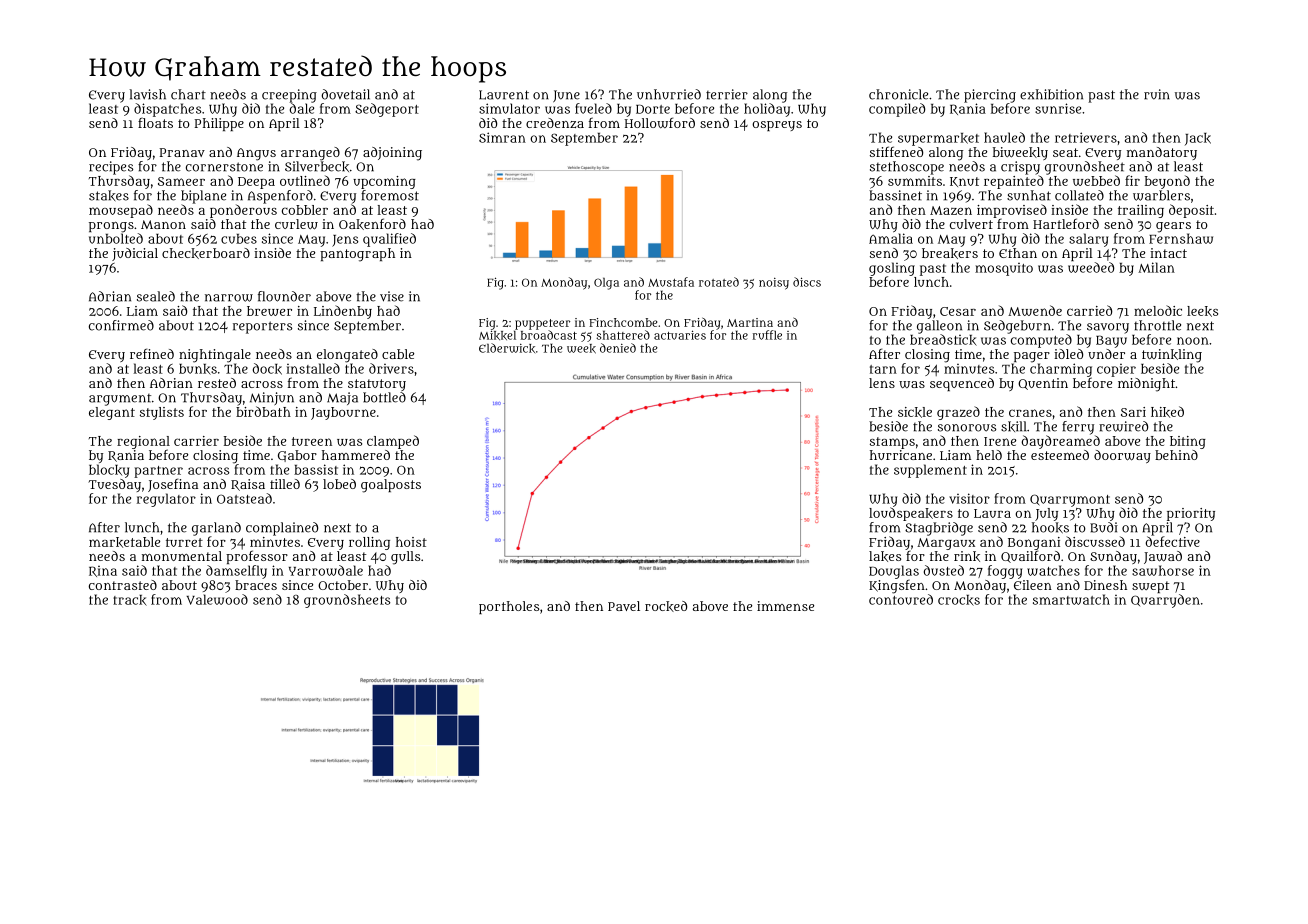 This page has height=924, width=1308. I want to click on braces, so click(256, 585).
